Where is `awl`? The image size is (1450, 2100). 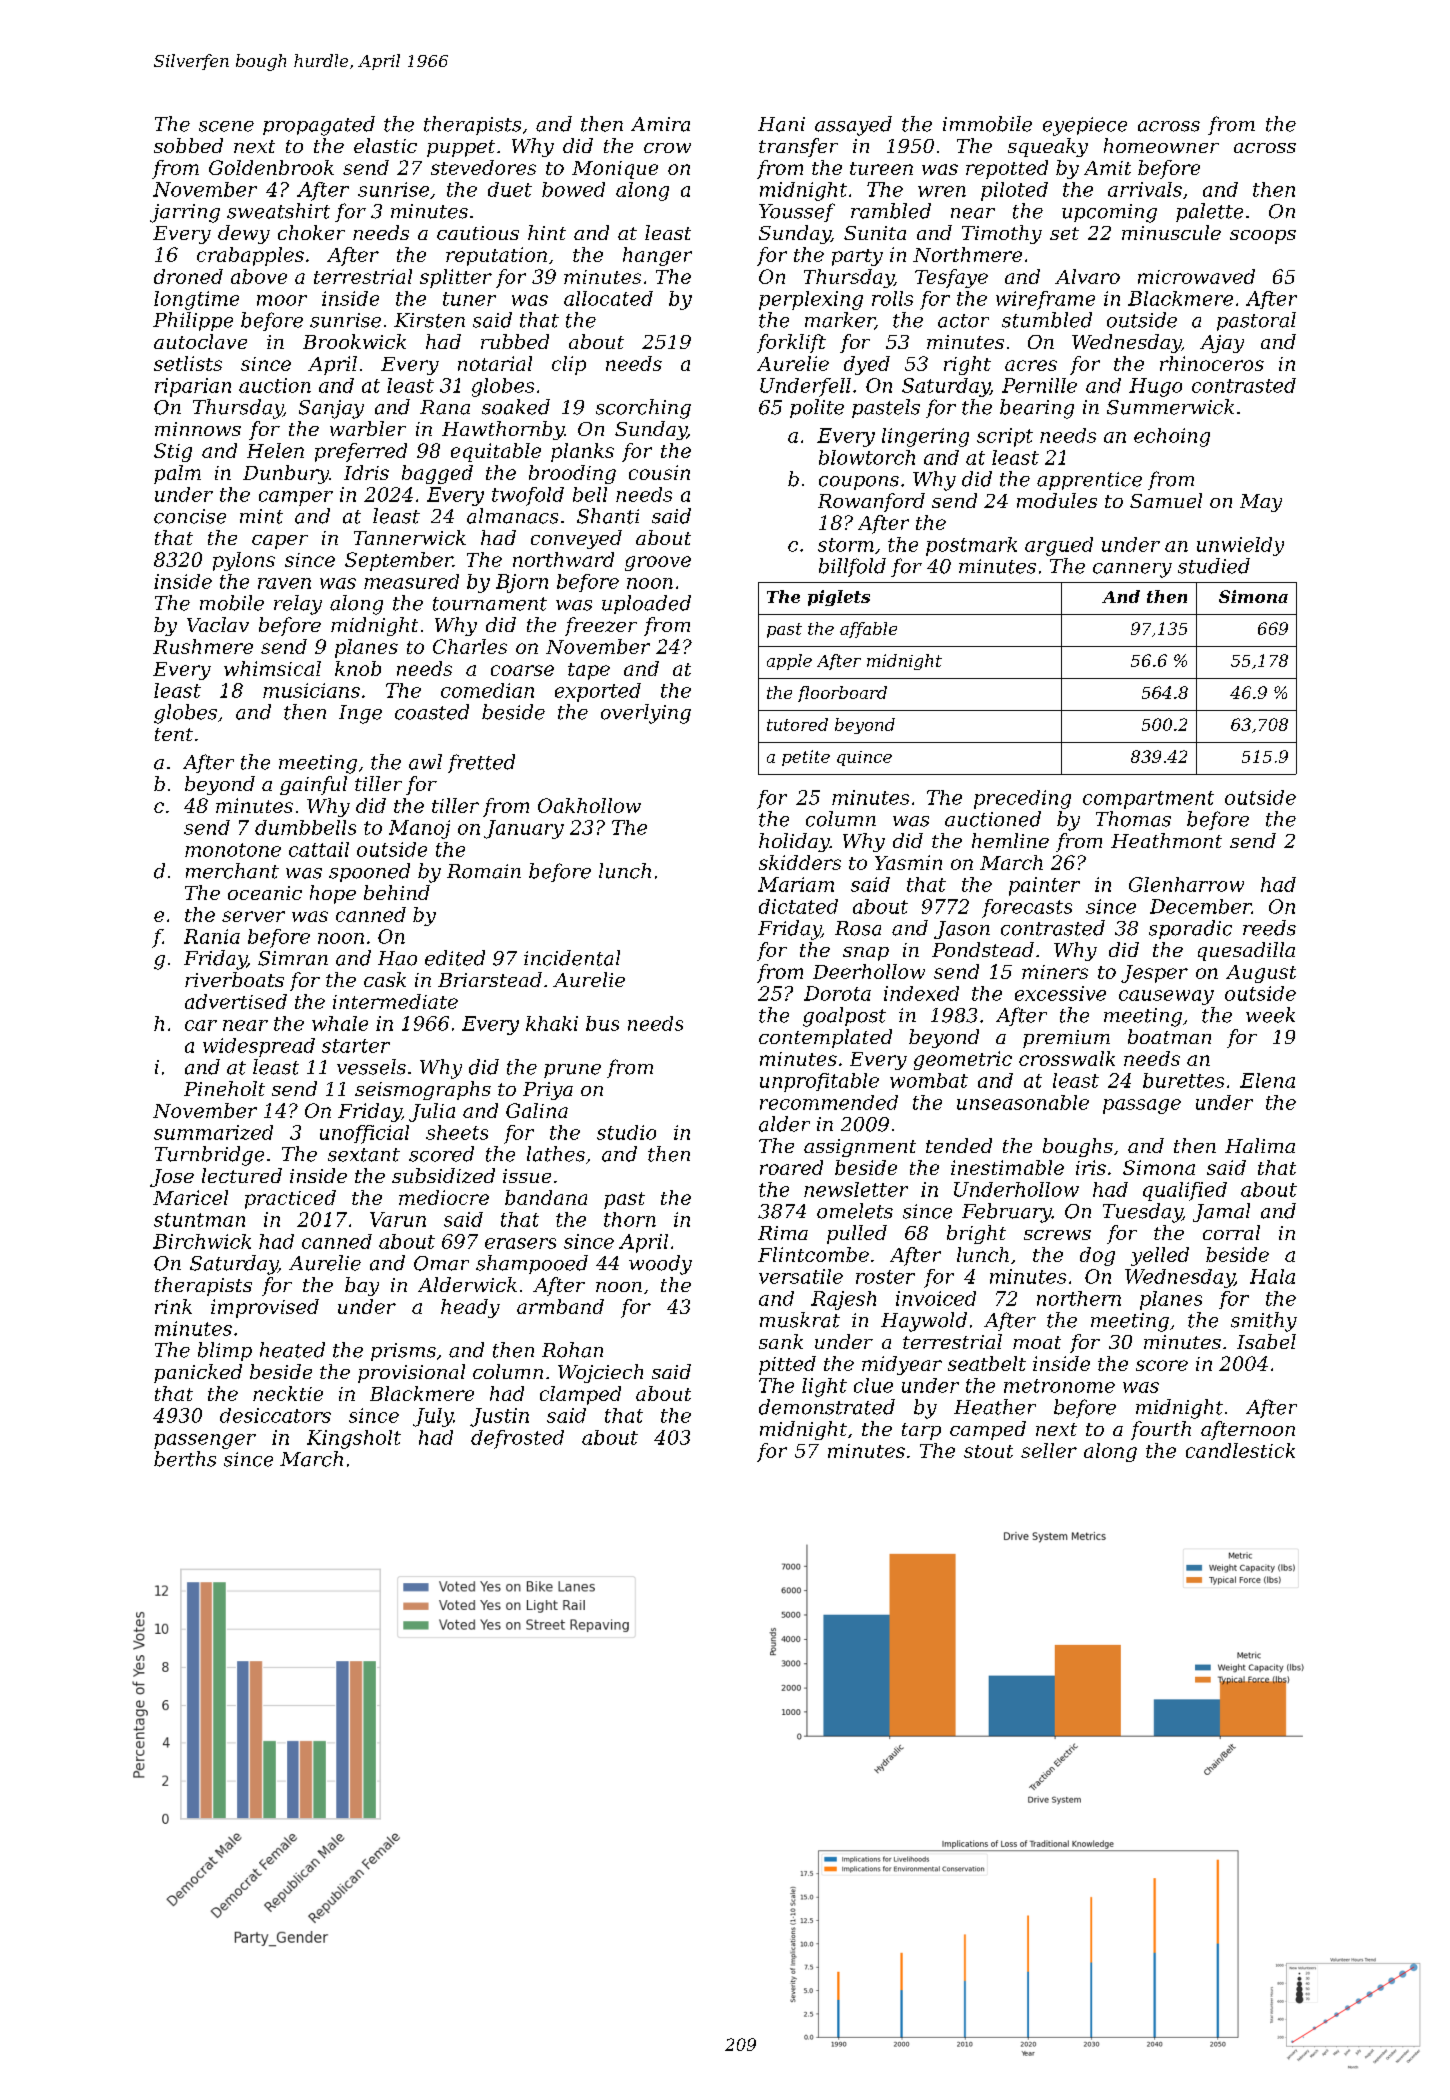
awl is located at coordinates (425, 762).
